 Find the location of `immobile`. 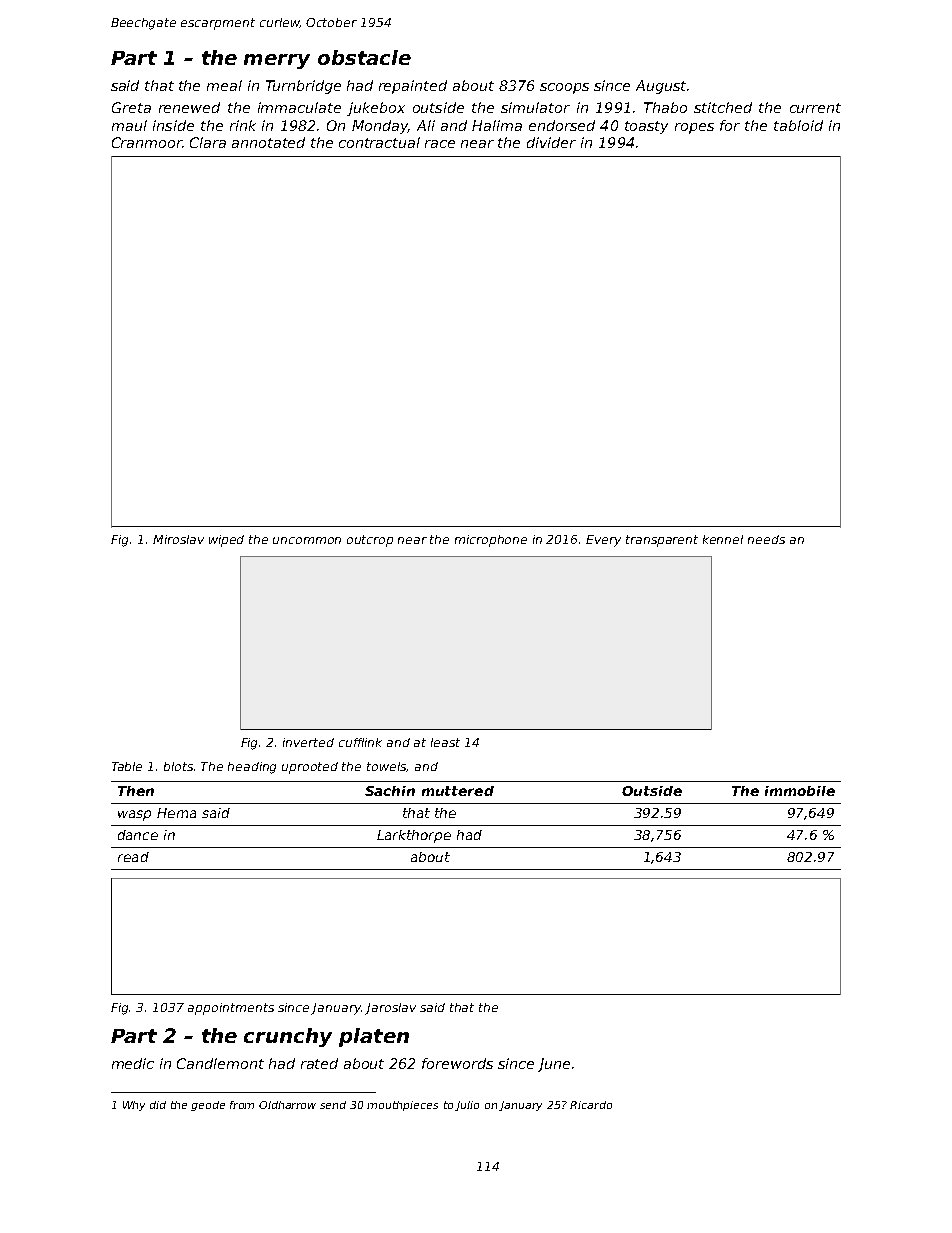

immobile is located at coordinates (800, 791).
